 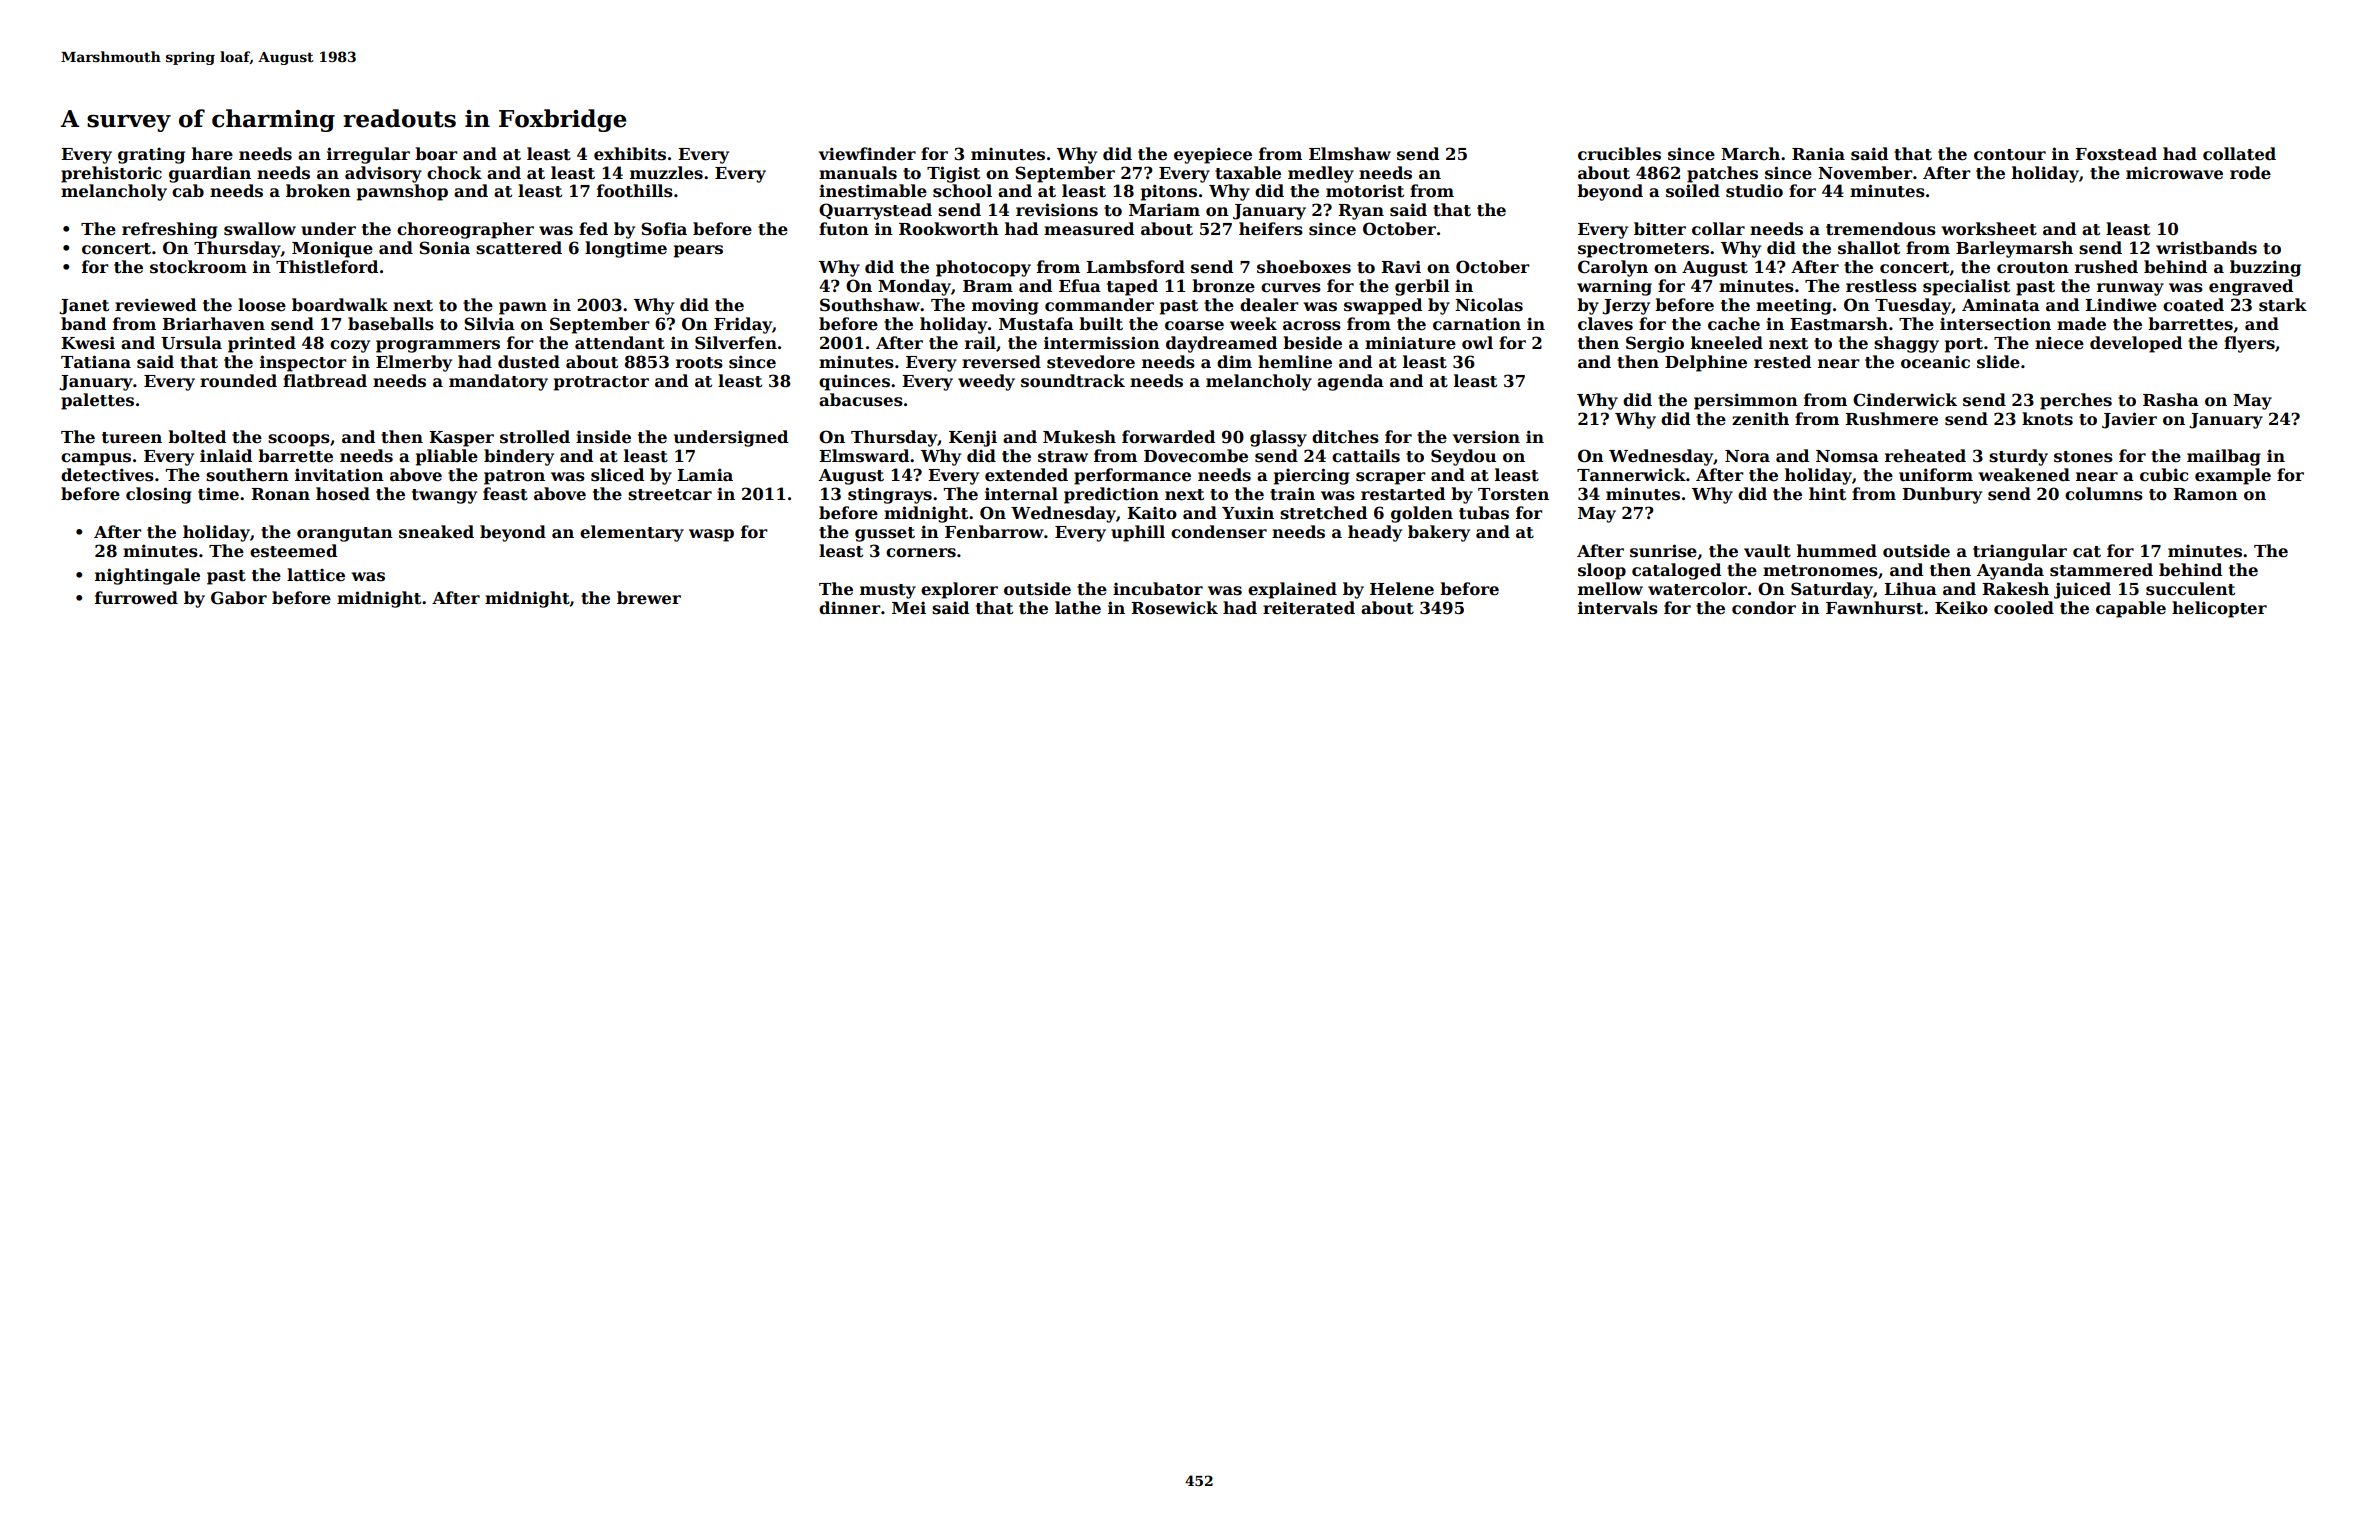 I want to click on coarse, so click(x=1194, y=326).
